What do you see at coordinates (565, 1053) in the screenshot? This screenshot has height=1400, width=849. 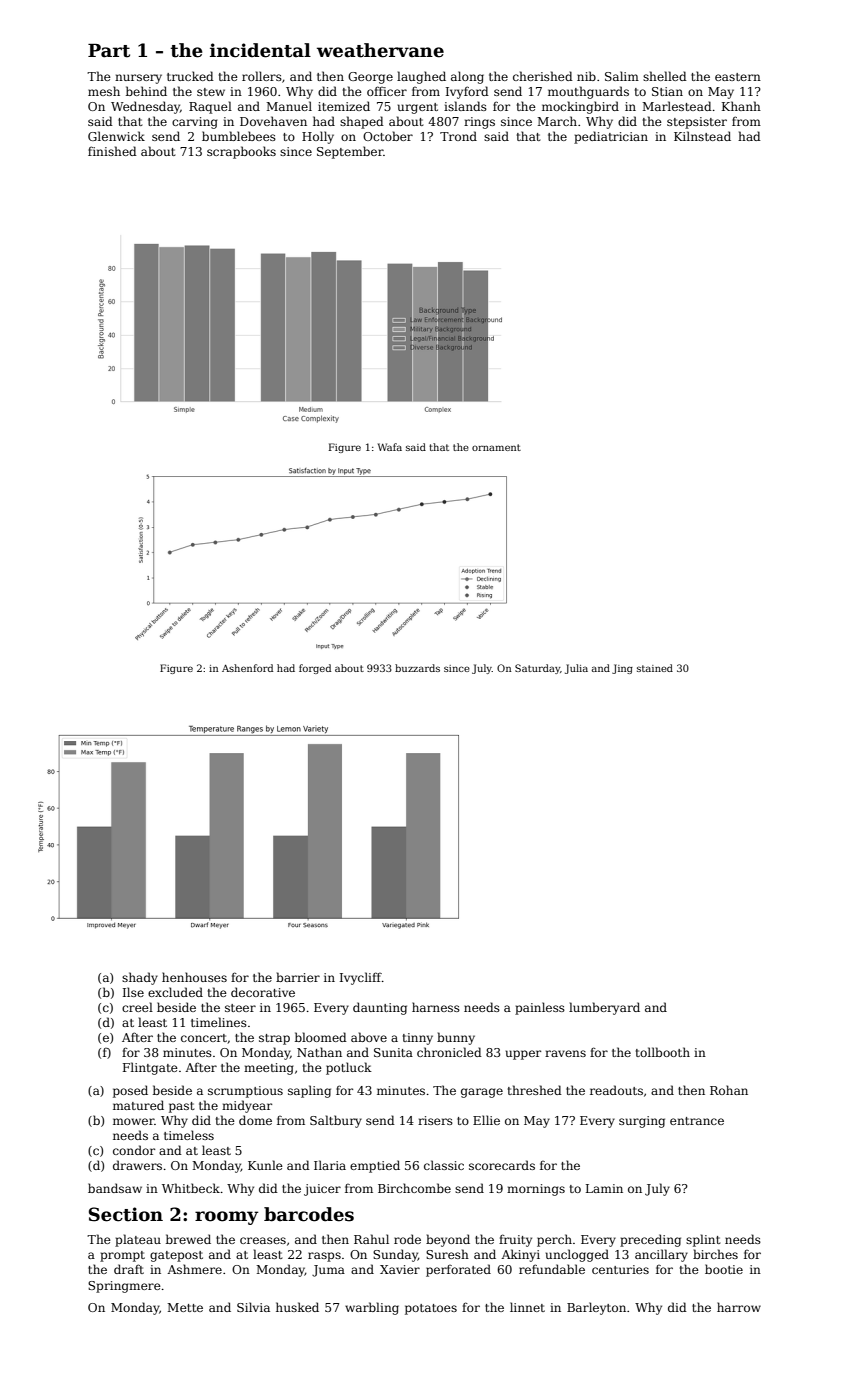 I see `ravens` at bounding box center [565, 1053].
